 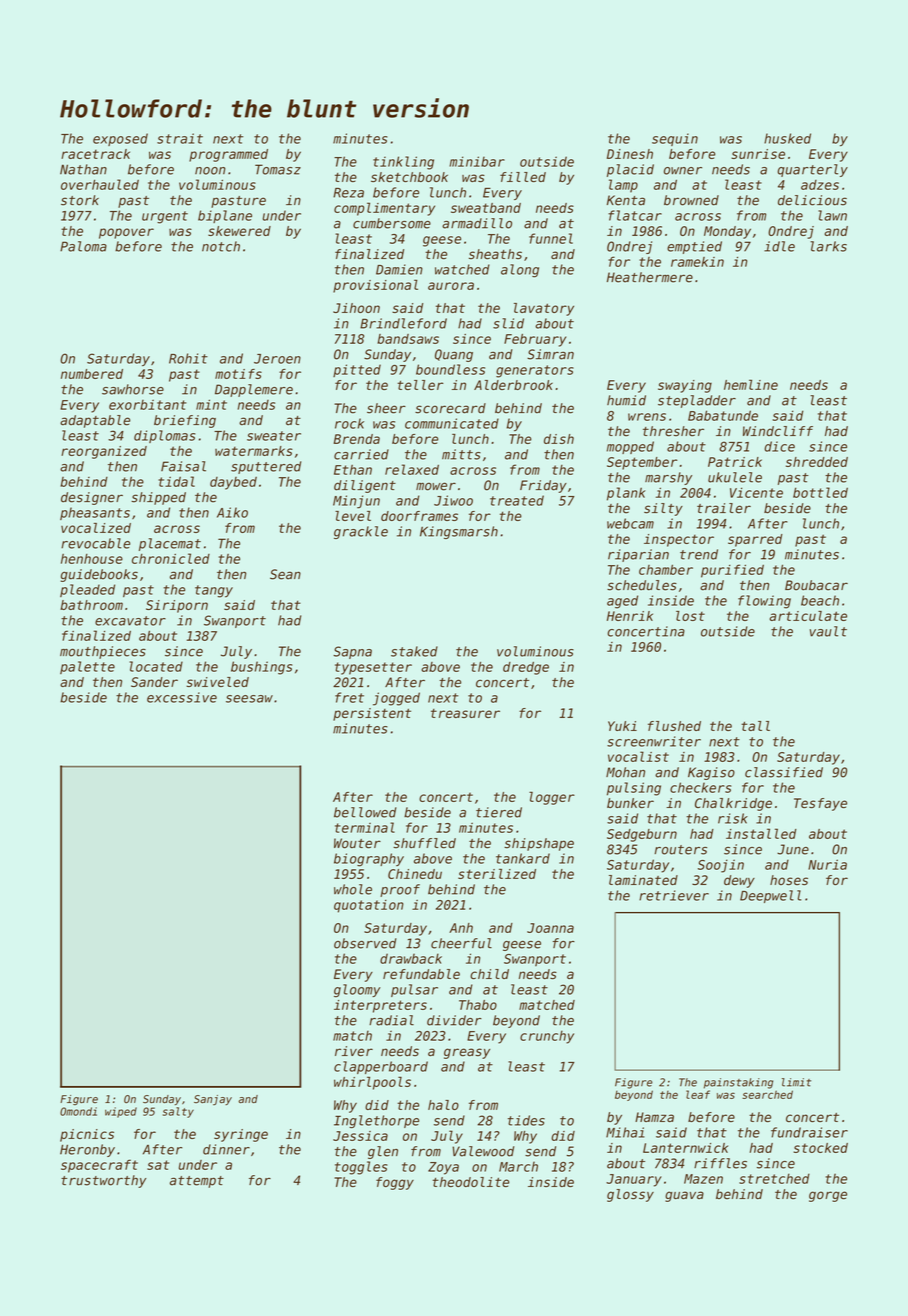 What do you see at coordinates (778, 431) in the screenshot?
I see `Windcliff` at bounding box center [778, 431].
